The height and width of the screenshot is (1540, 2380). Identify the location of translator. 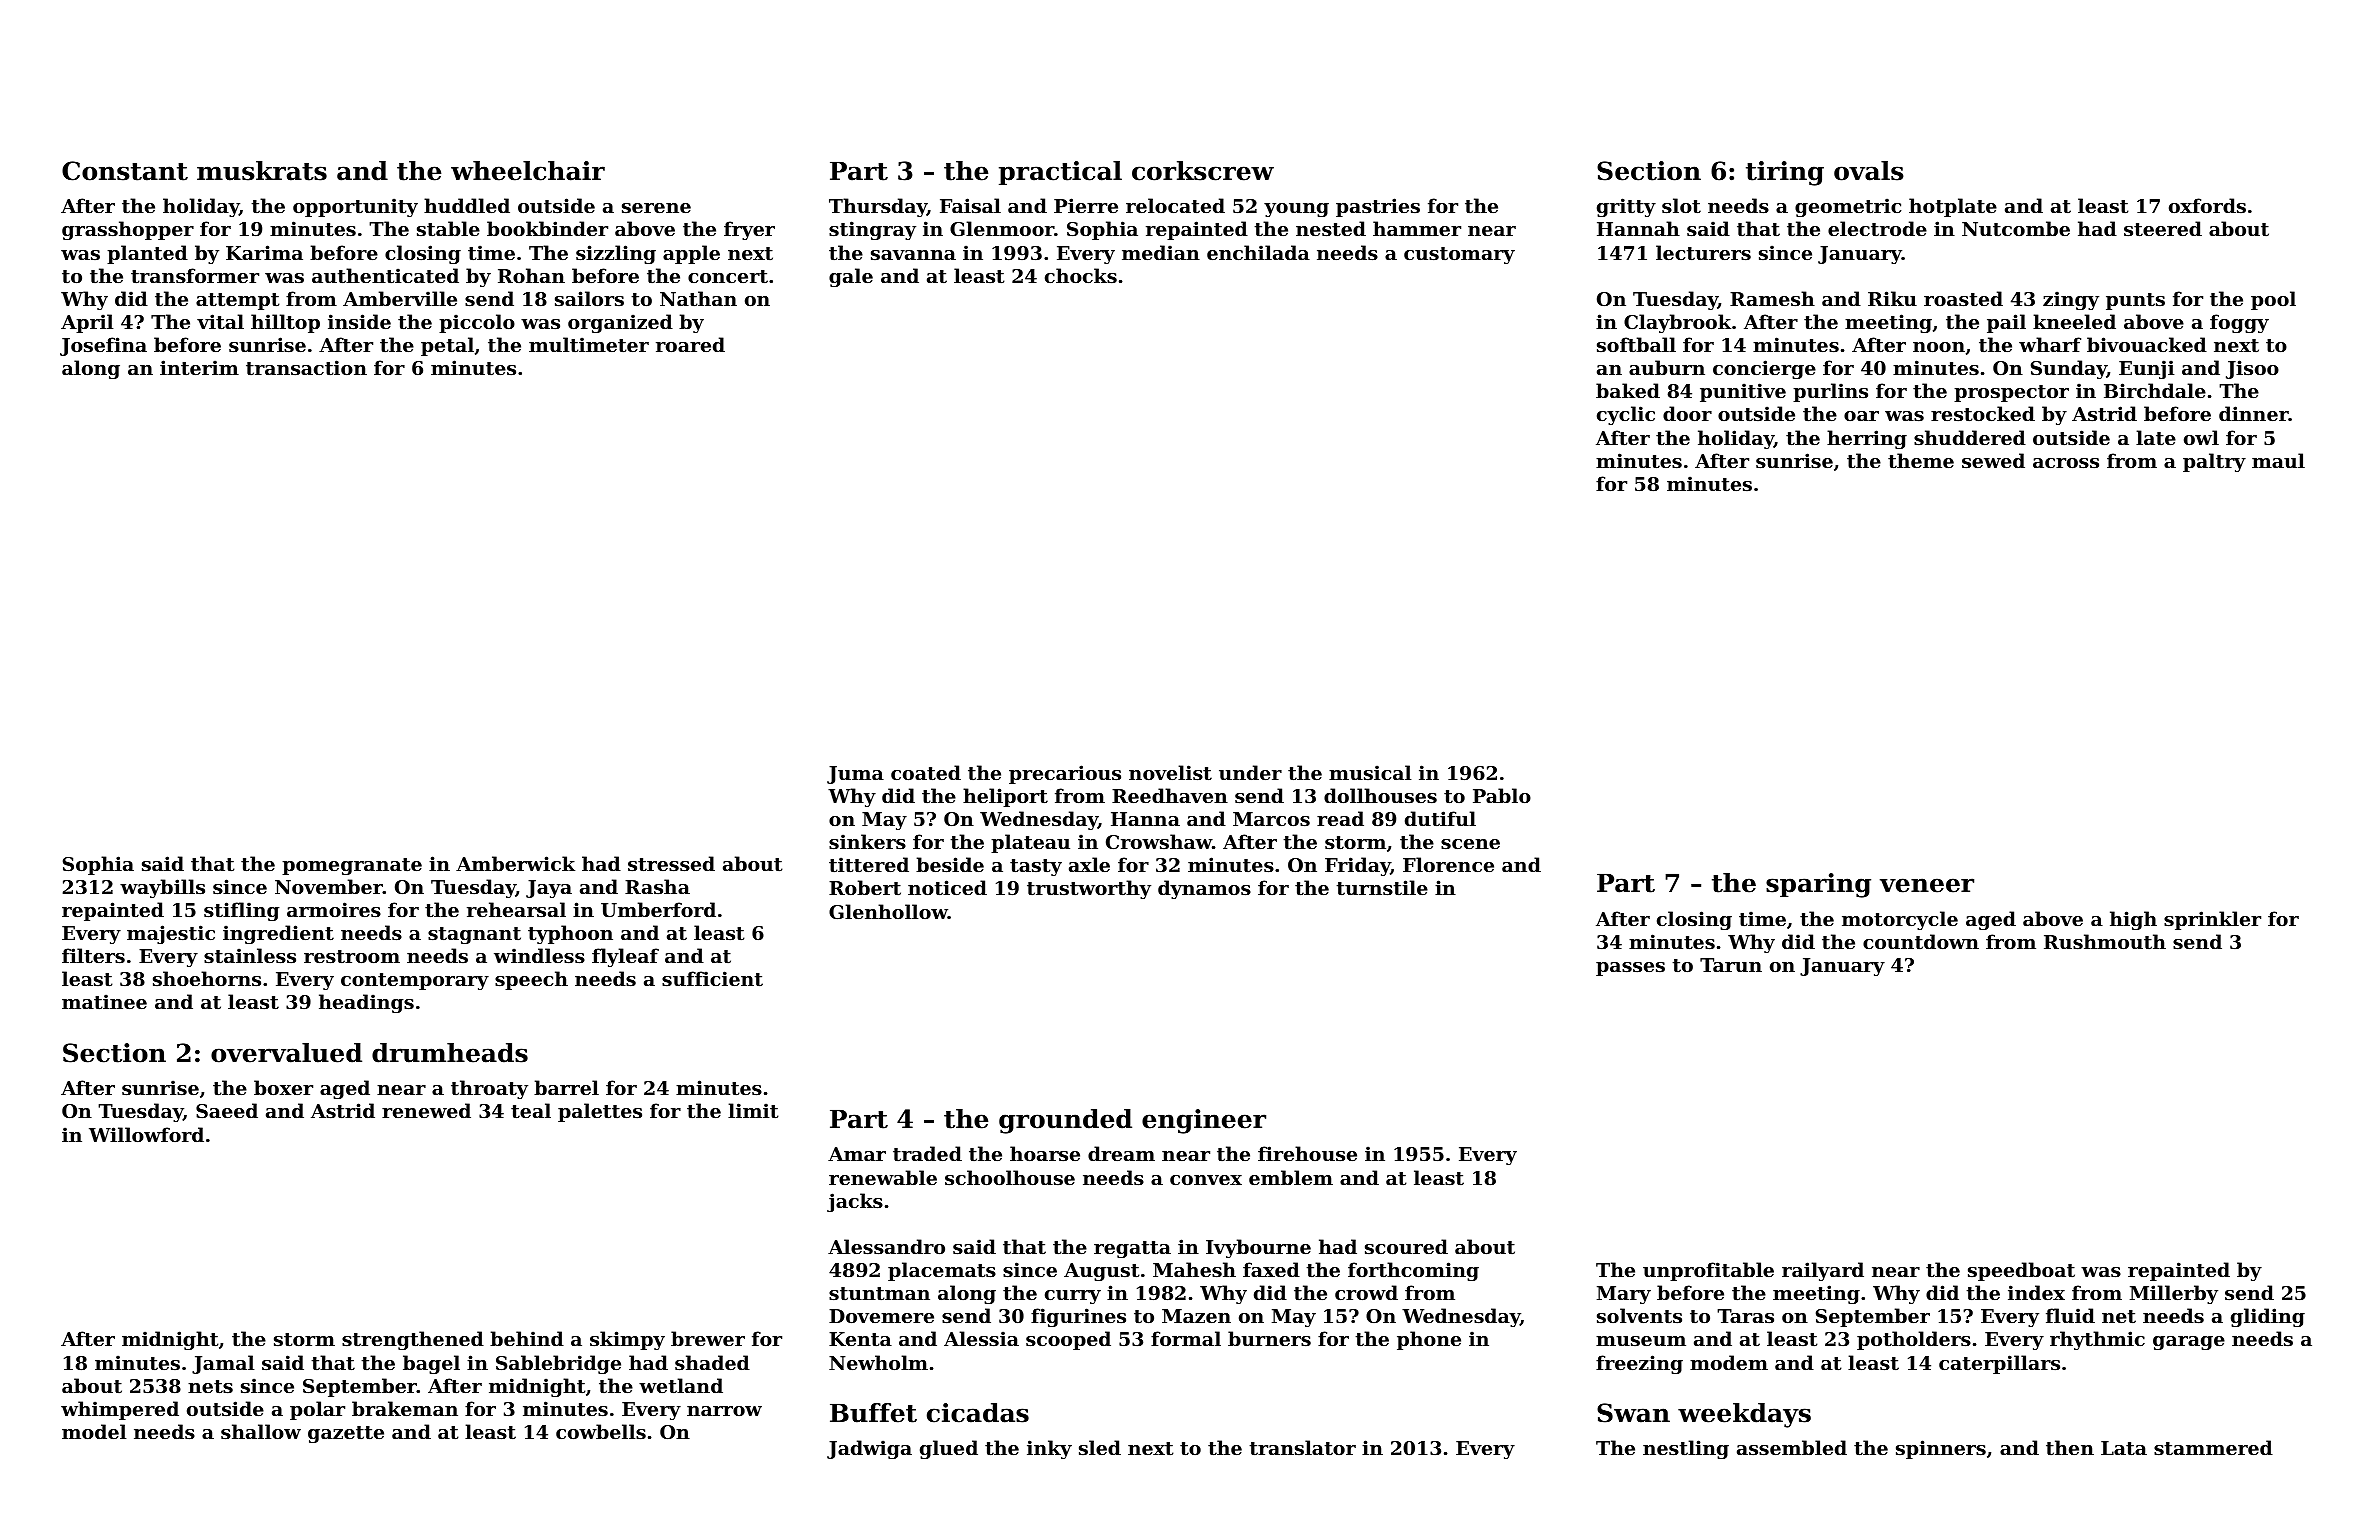
(1302, 1448).
